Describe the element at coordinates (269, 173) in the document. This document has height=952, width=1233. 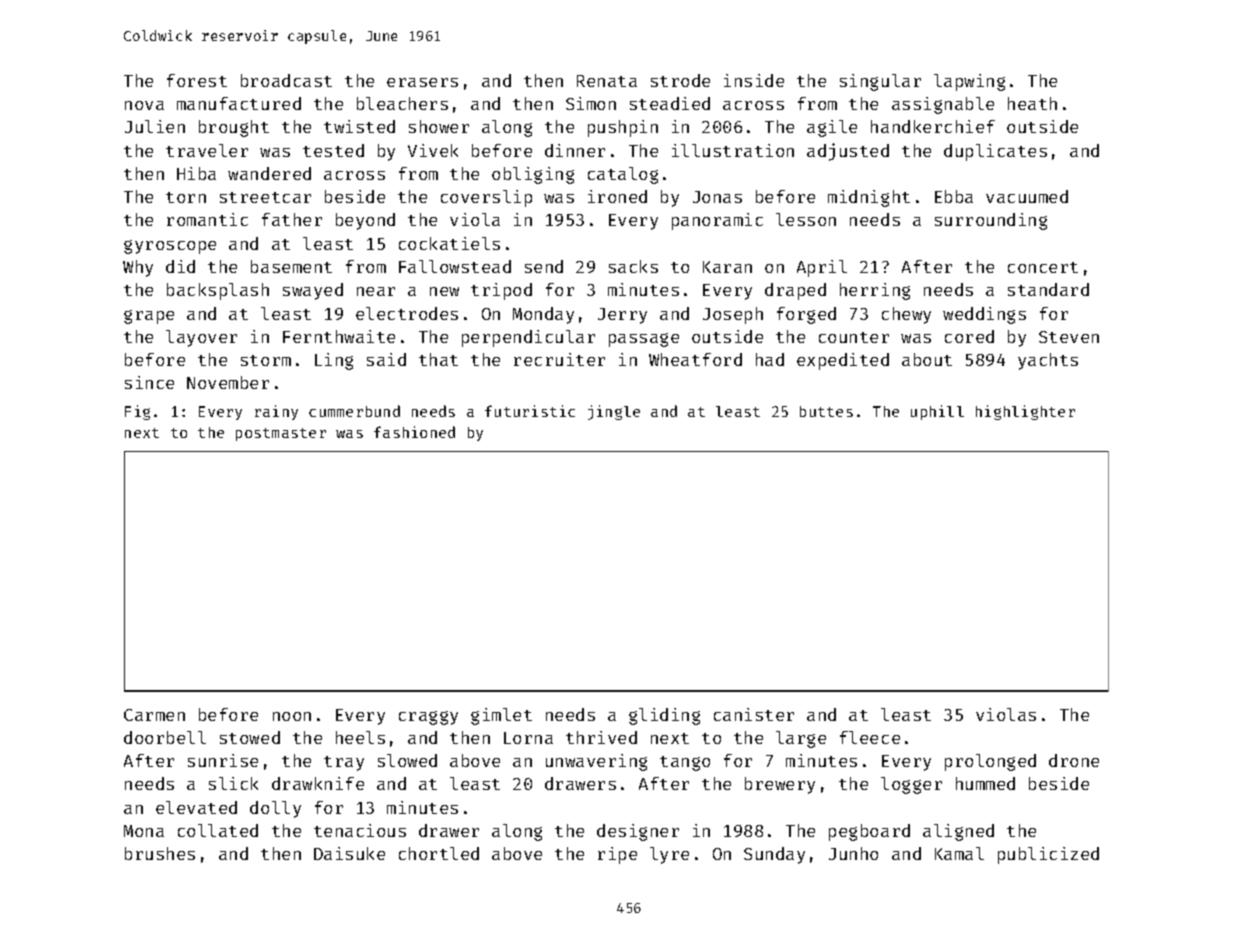
I see `wandered` at that location.
